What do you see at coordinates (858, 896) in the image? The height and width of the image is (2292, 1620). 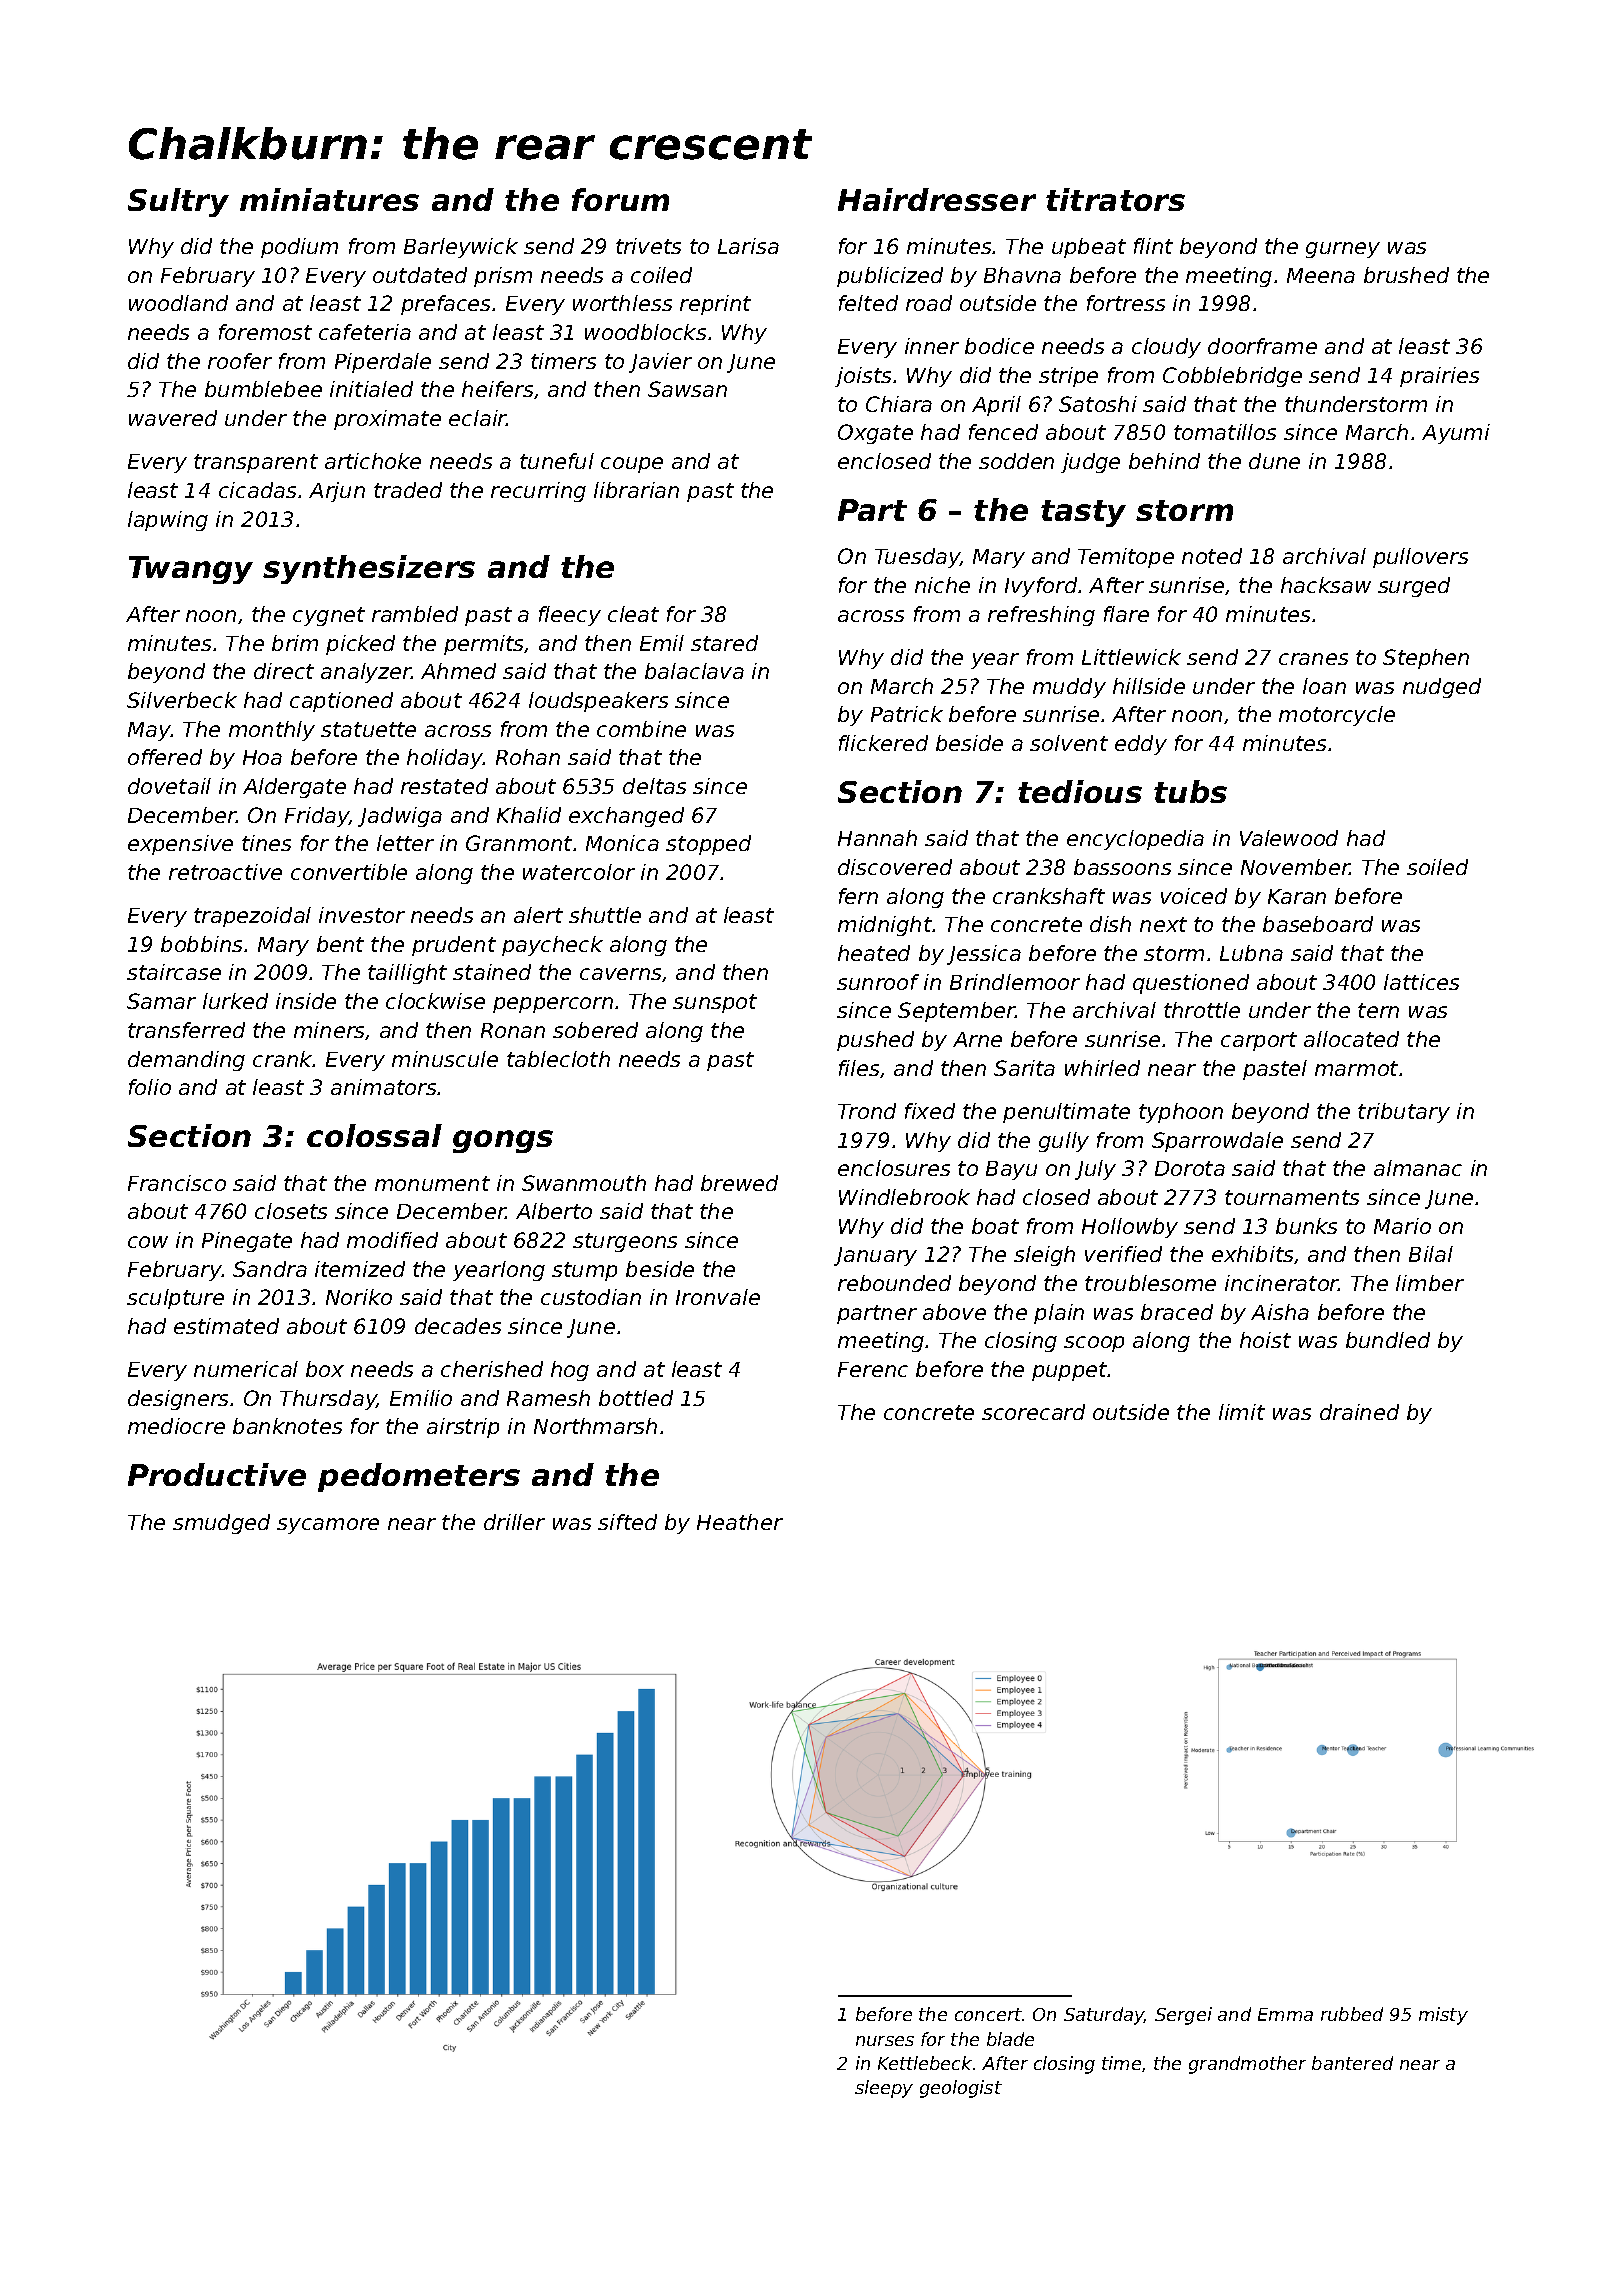 I see `fern` at bounding box center [858, 896].
